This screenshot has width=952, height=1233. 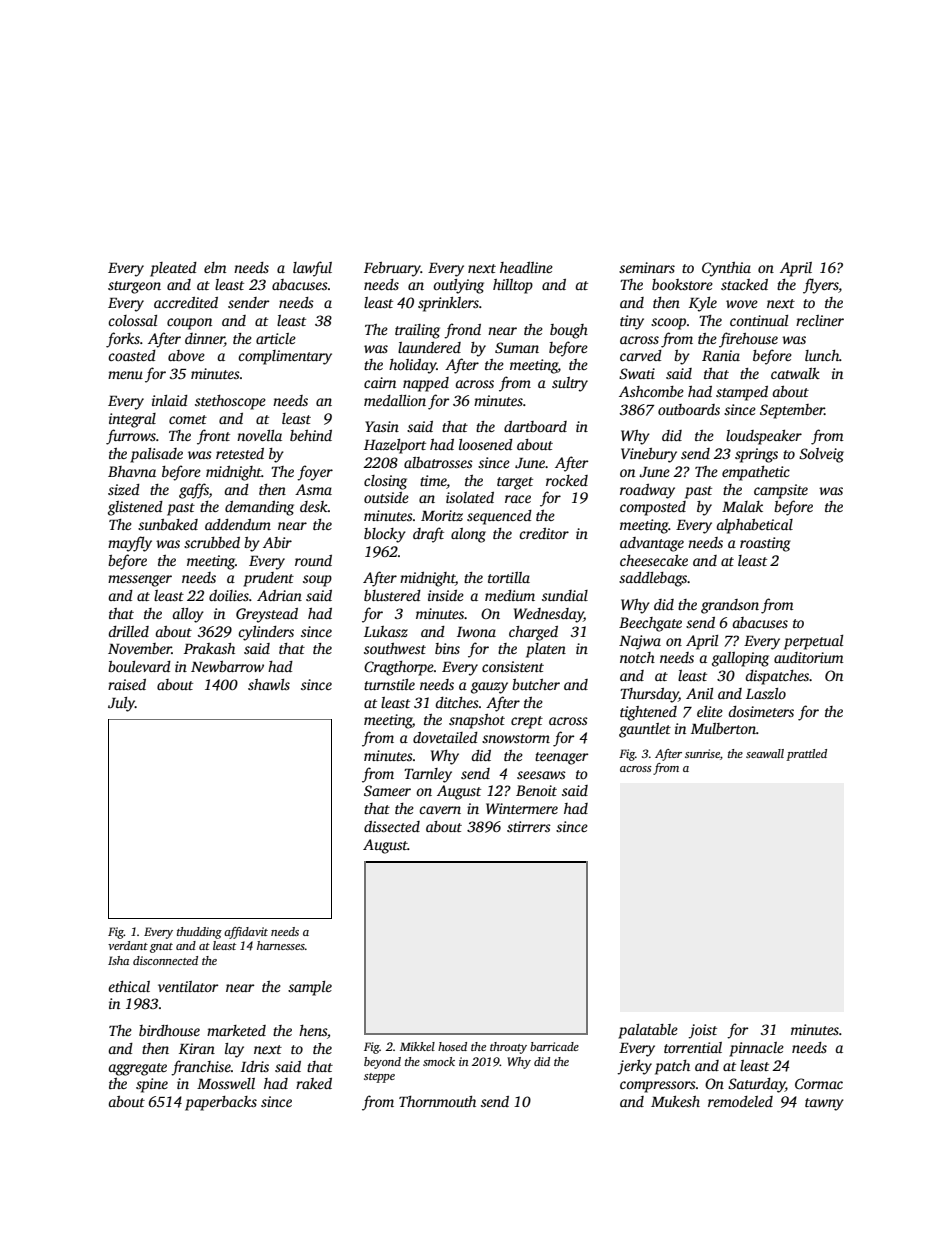 What do you see at coordinates (387, 790) in the screenshot?
I see `Sameer` at bounding box center [387, 790].
